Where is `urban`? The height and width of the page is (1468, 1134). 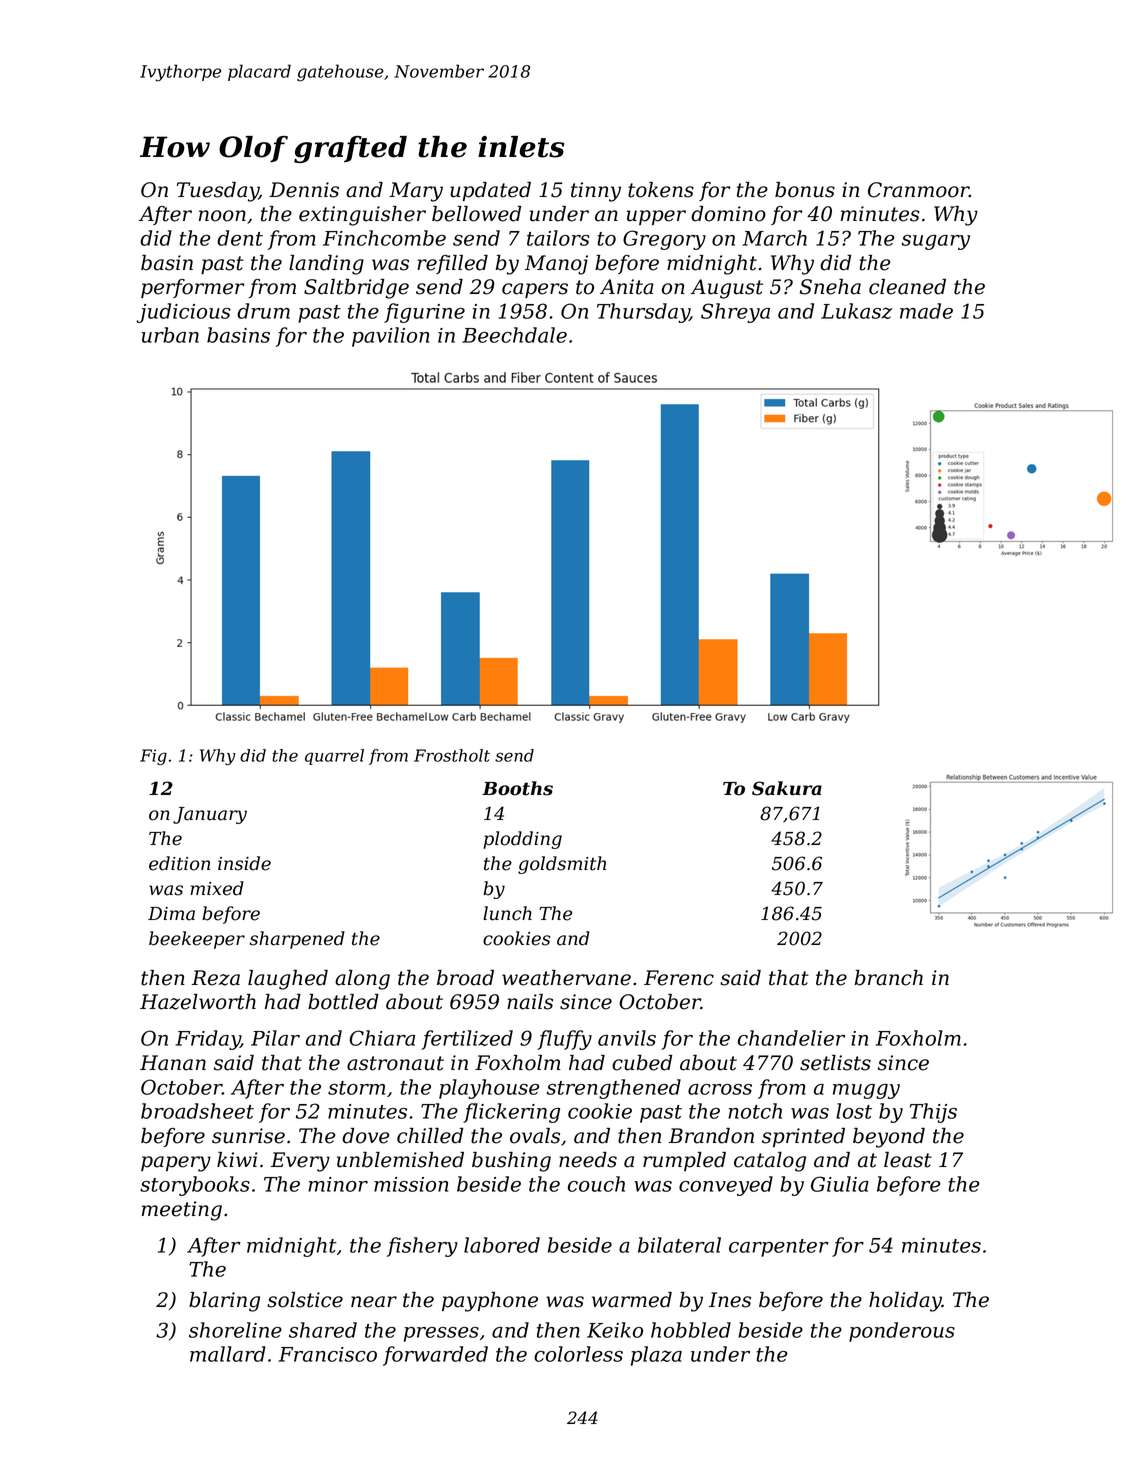
urban is located at coordinates (170, 335).
